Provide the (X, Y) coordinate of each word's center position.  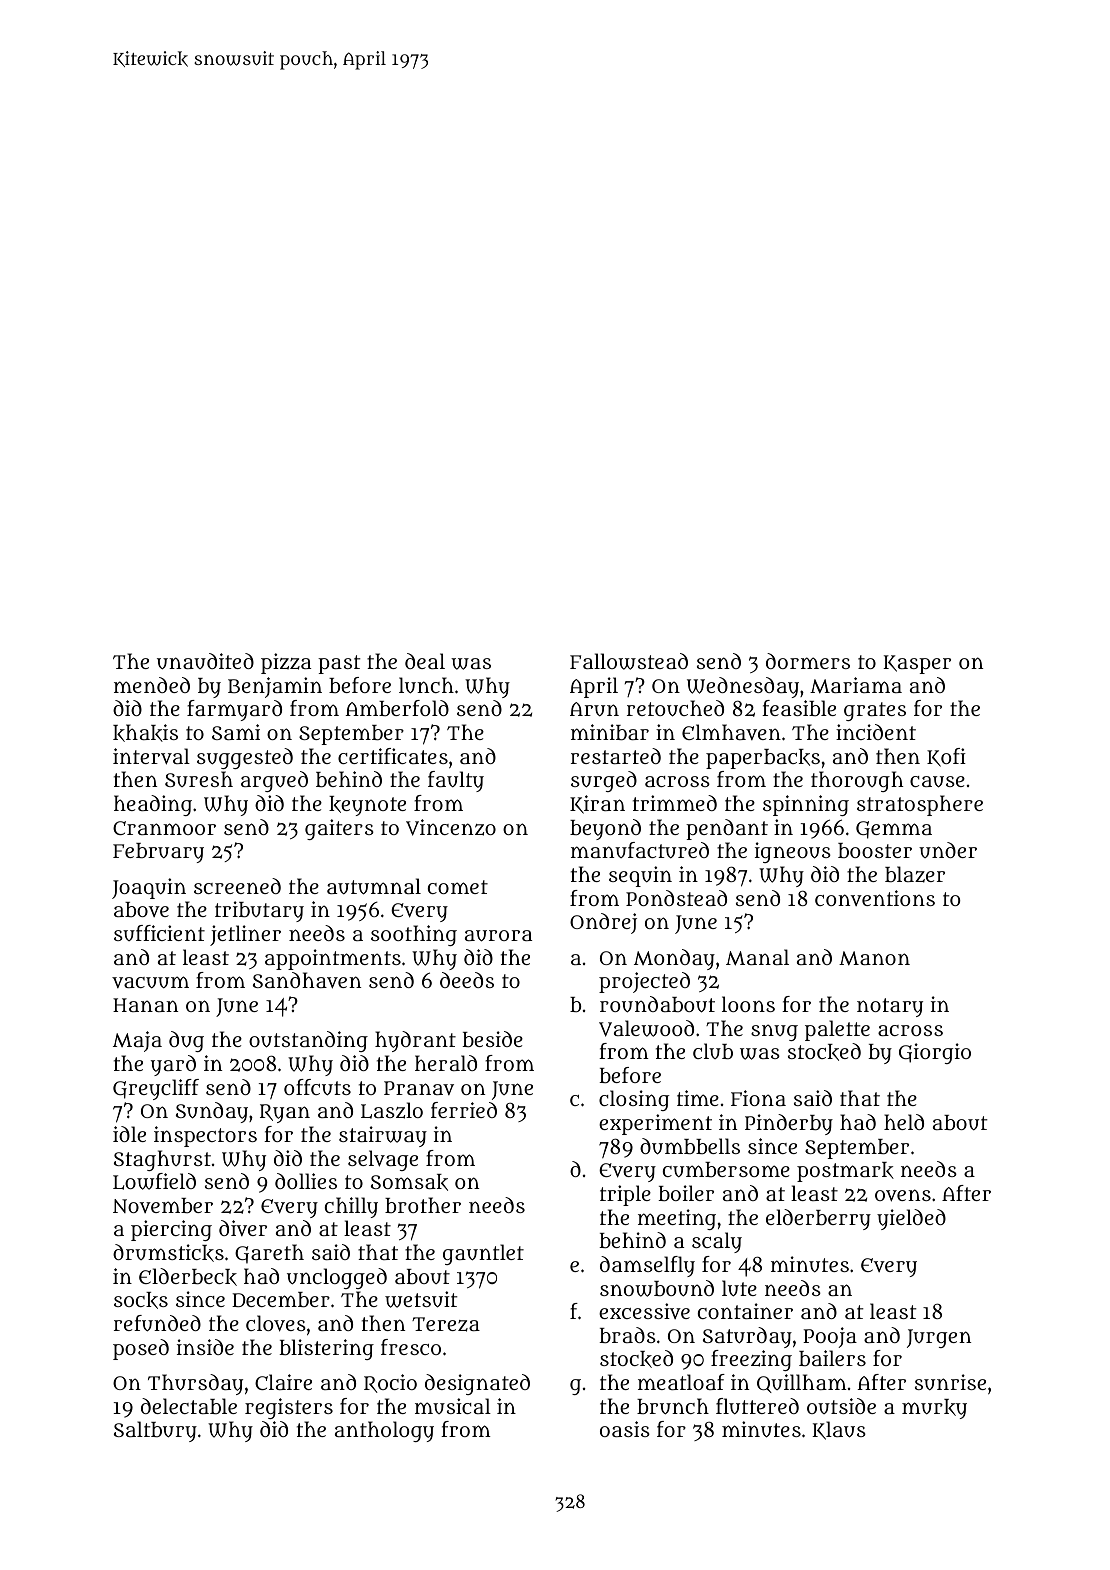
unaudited (205, 661)
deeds (467, 980)
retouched (675, 708)
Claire (283, 1382)
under (948, 850)
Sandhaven (307, 980)
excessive (644, 1311)
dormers (808, 661)
